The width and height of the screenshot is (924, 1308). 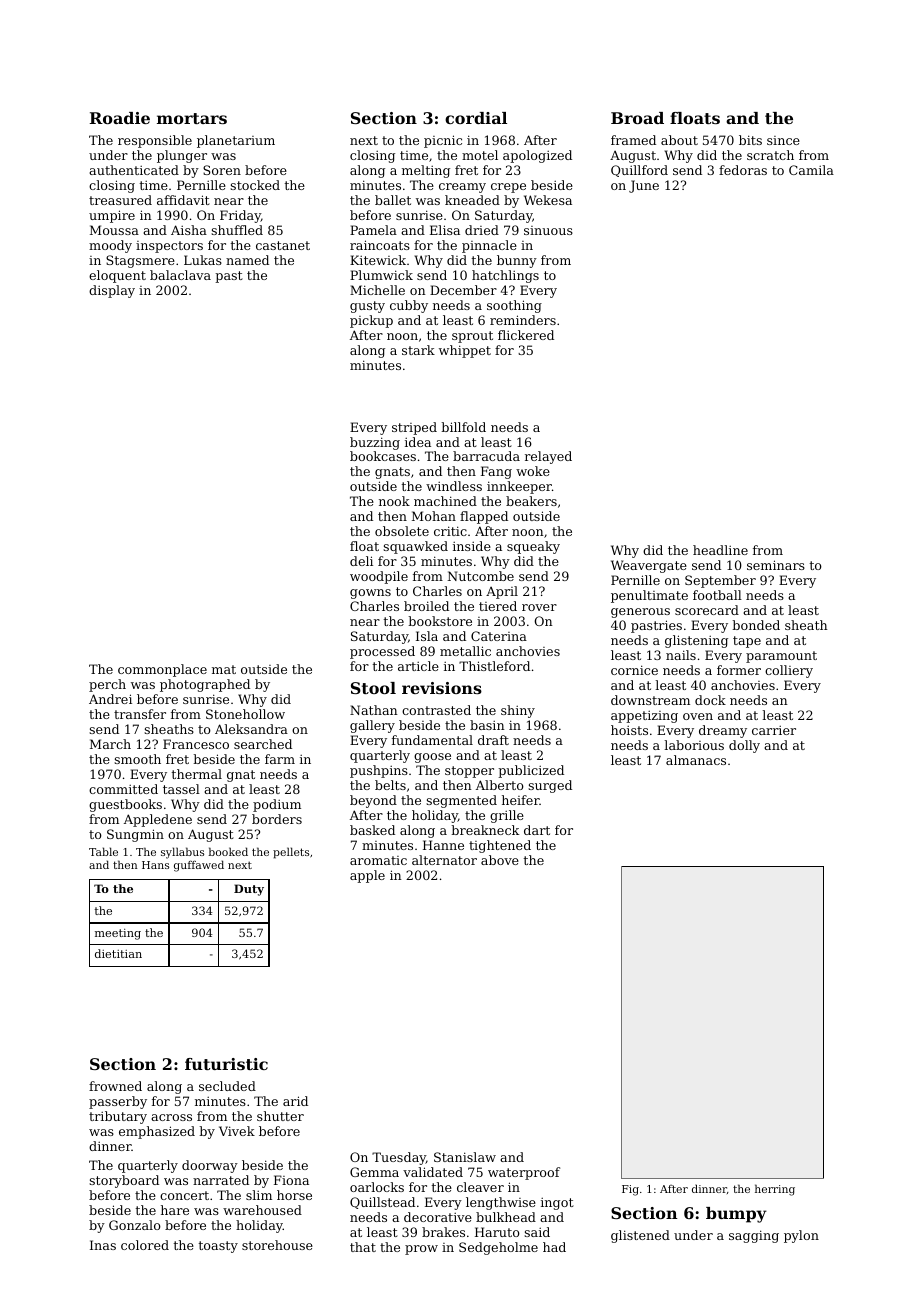 What do you see at coordinates (783, 140) in the screenshot?
I see `since` at bounding box center [783, 140].
